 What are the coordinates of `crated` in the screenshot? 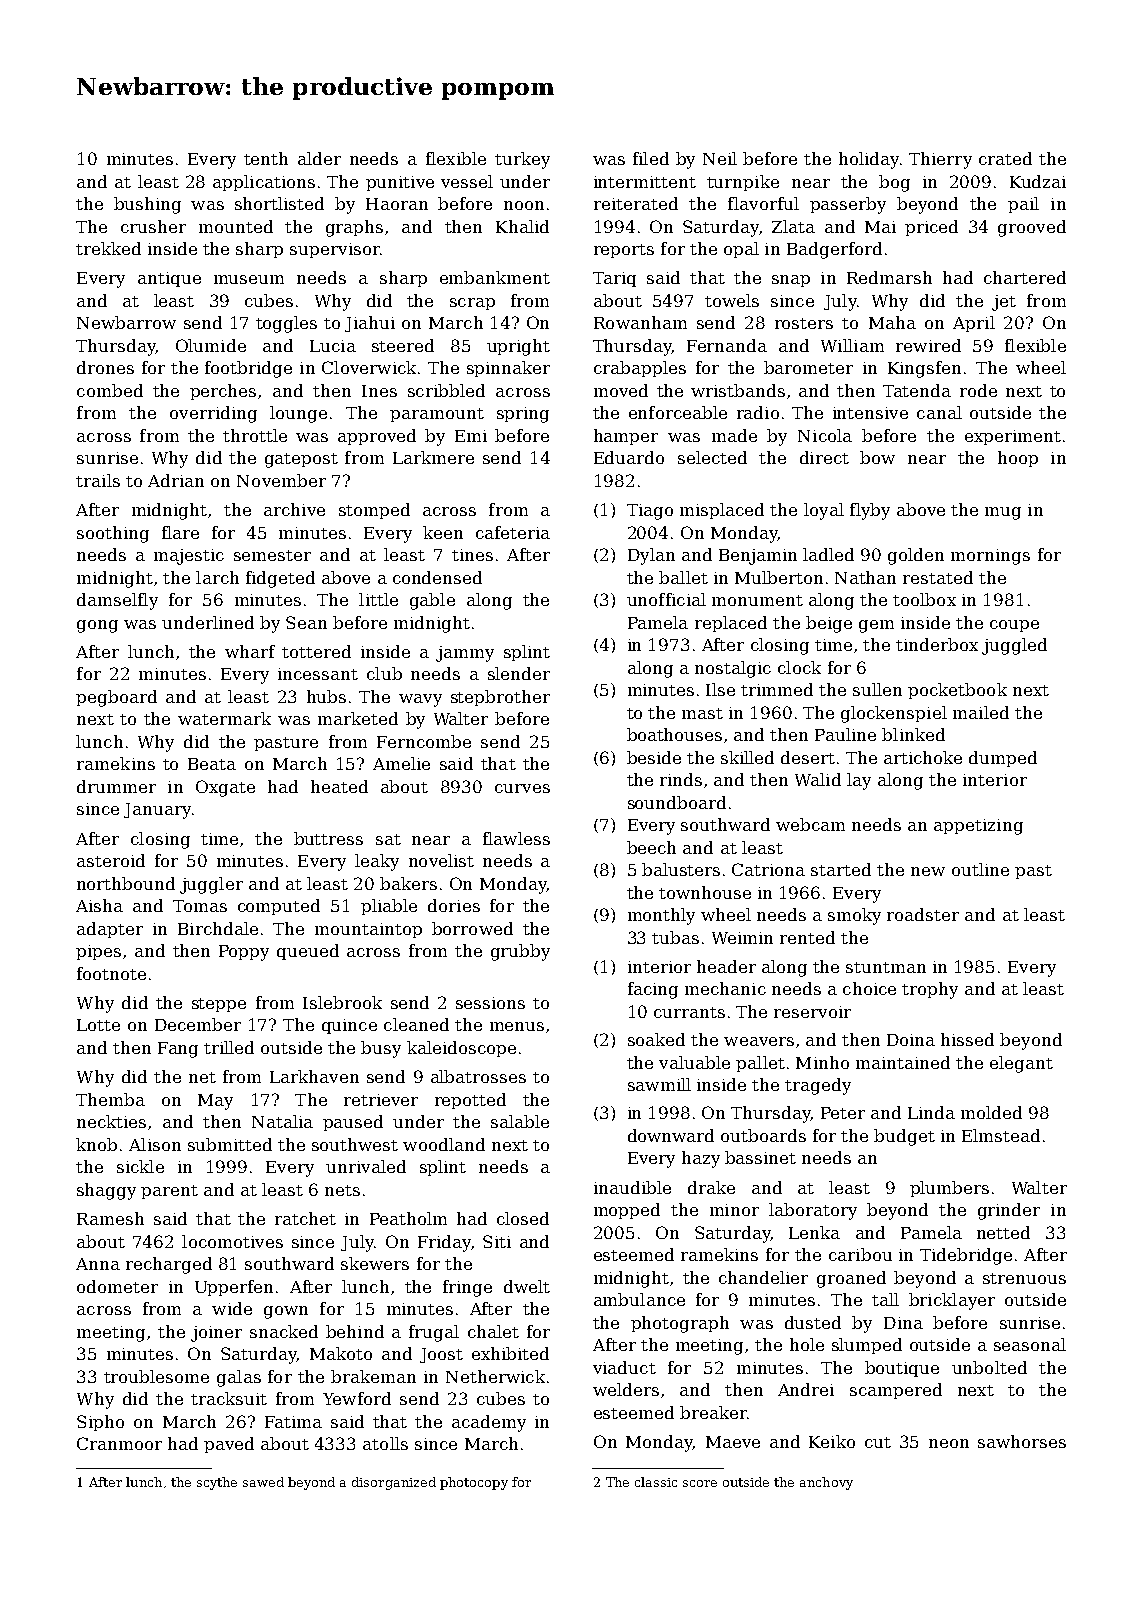 It's located at (1005, 158).
